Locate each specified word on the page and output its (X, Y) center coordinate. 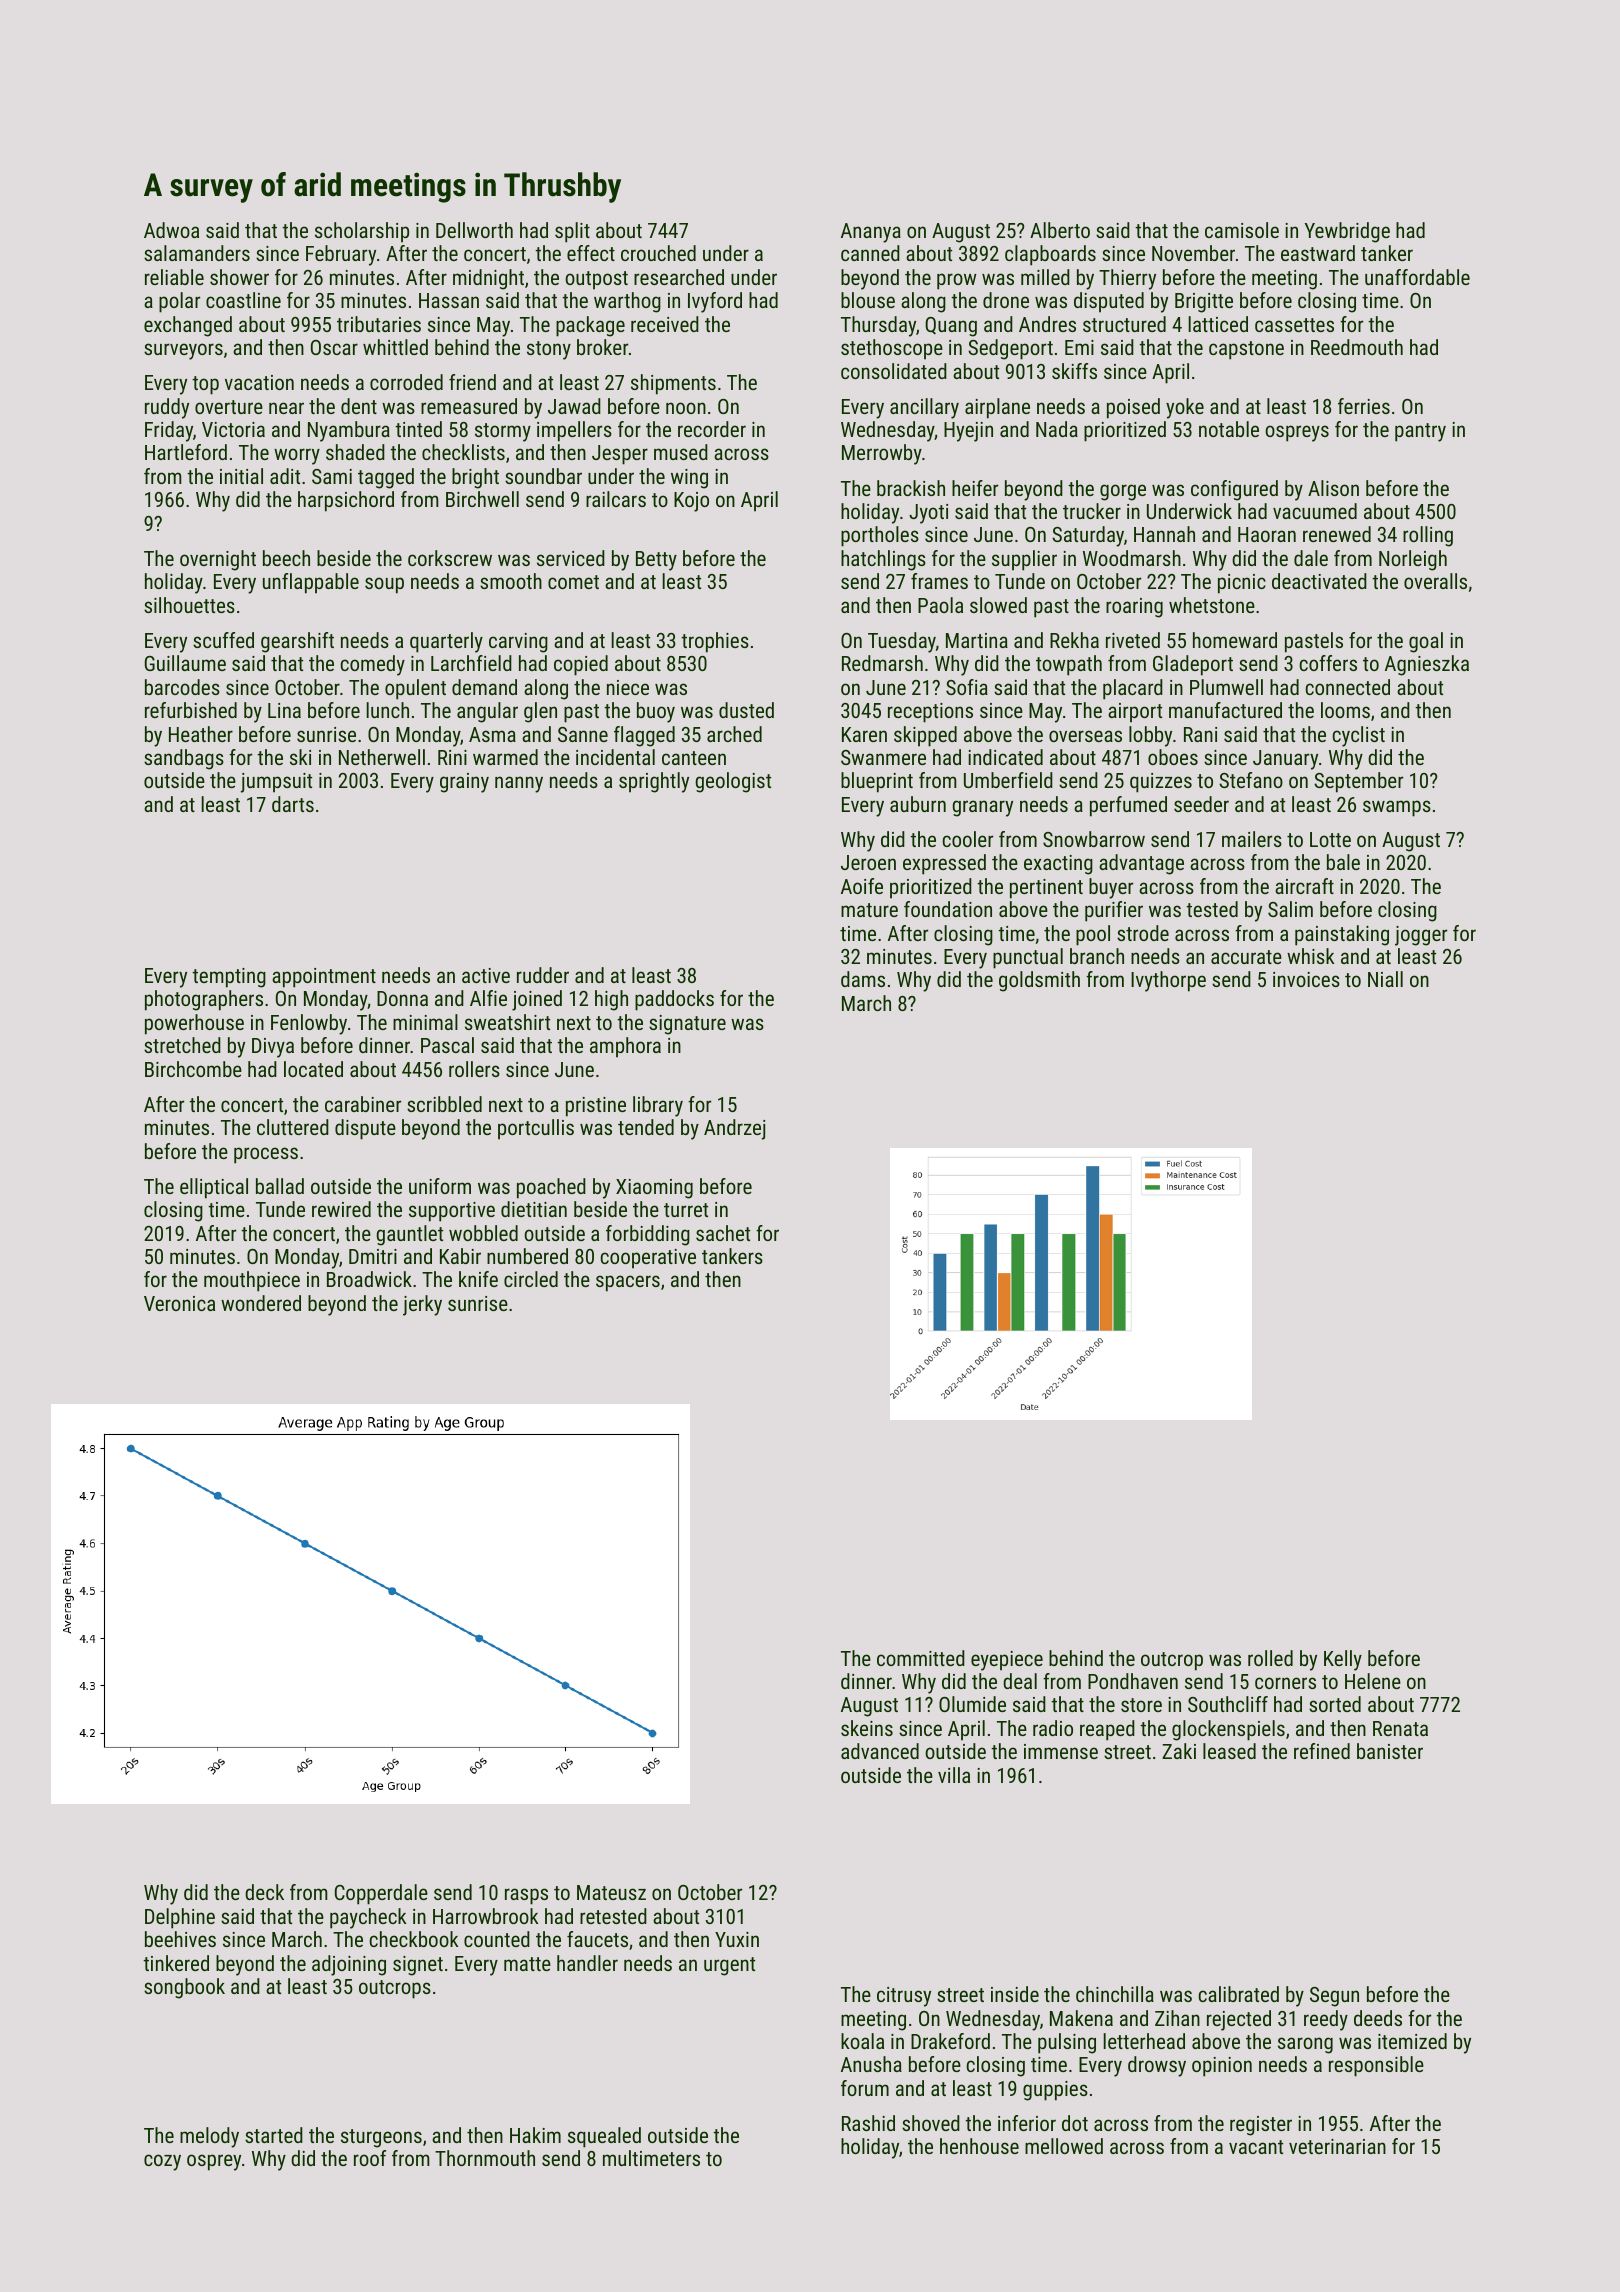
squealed (604, 2137)
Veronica (179, 1303)
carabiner (363, 1104)
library (658, 1106)
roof (370, 2158)
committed (921, 1658)
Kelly (1343, 1660)
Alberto (1060, 230)
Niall (1385, 979)
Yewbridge (1347, 232)
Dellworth (474, 230)
